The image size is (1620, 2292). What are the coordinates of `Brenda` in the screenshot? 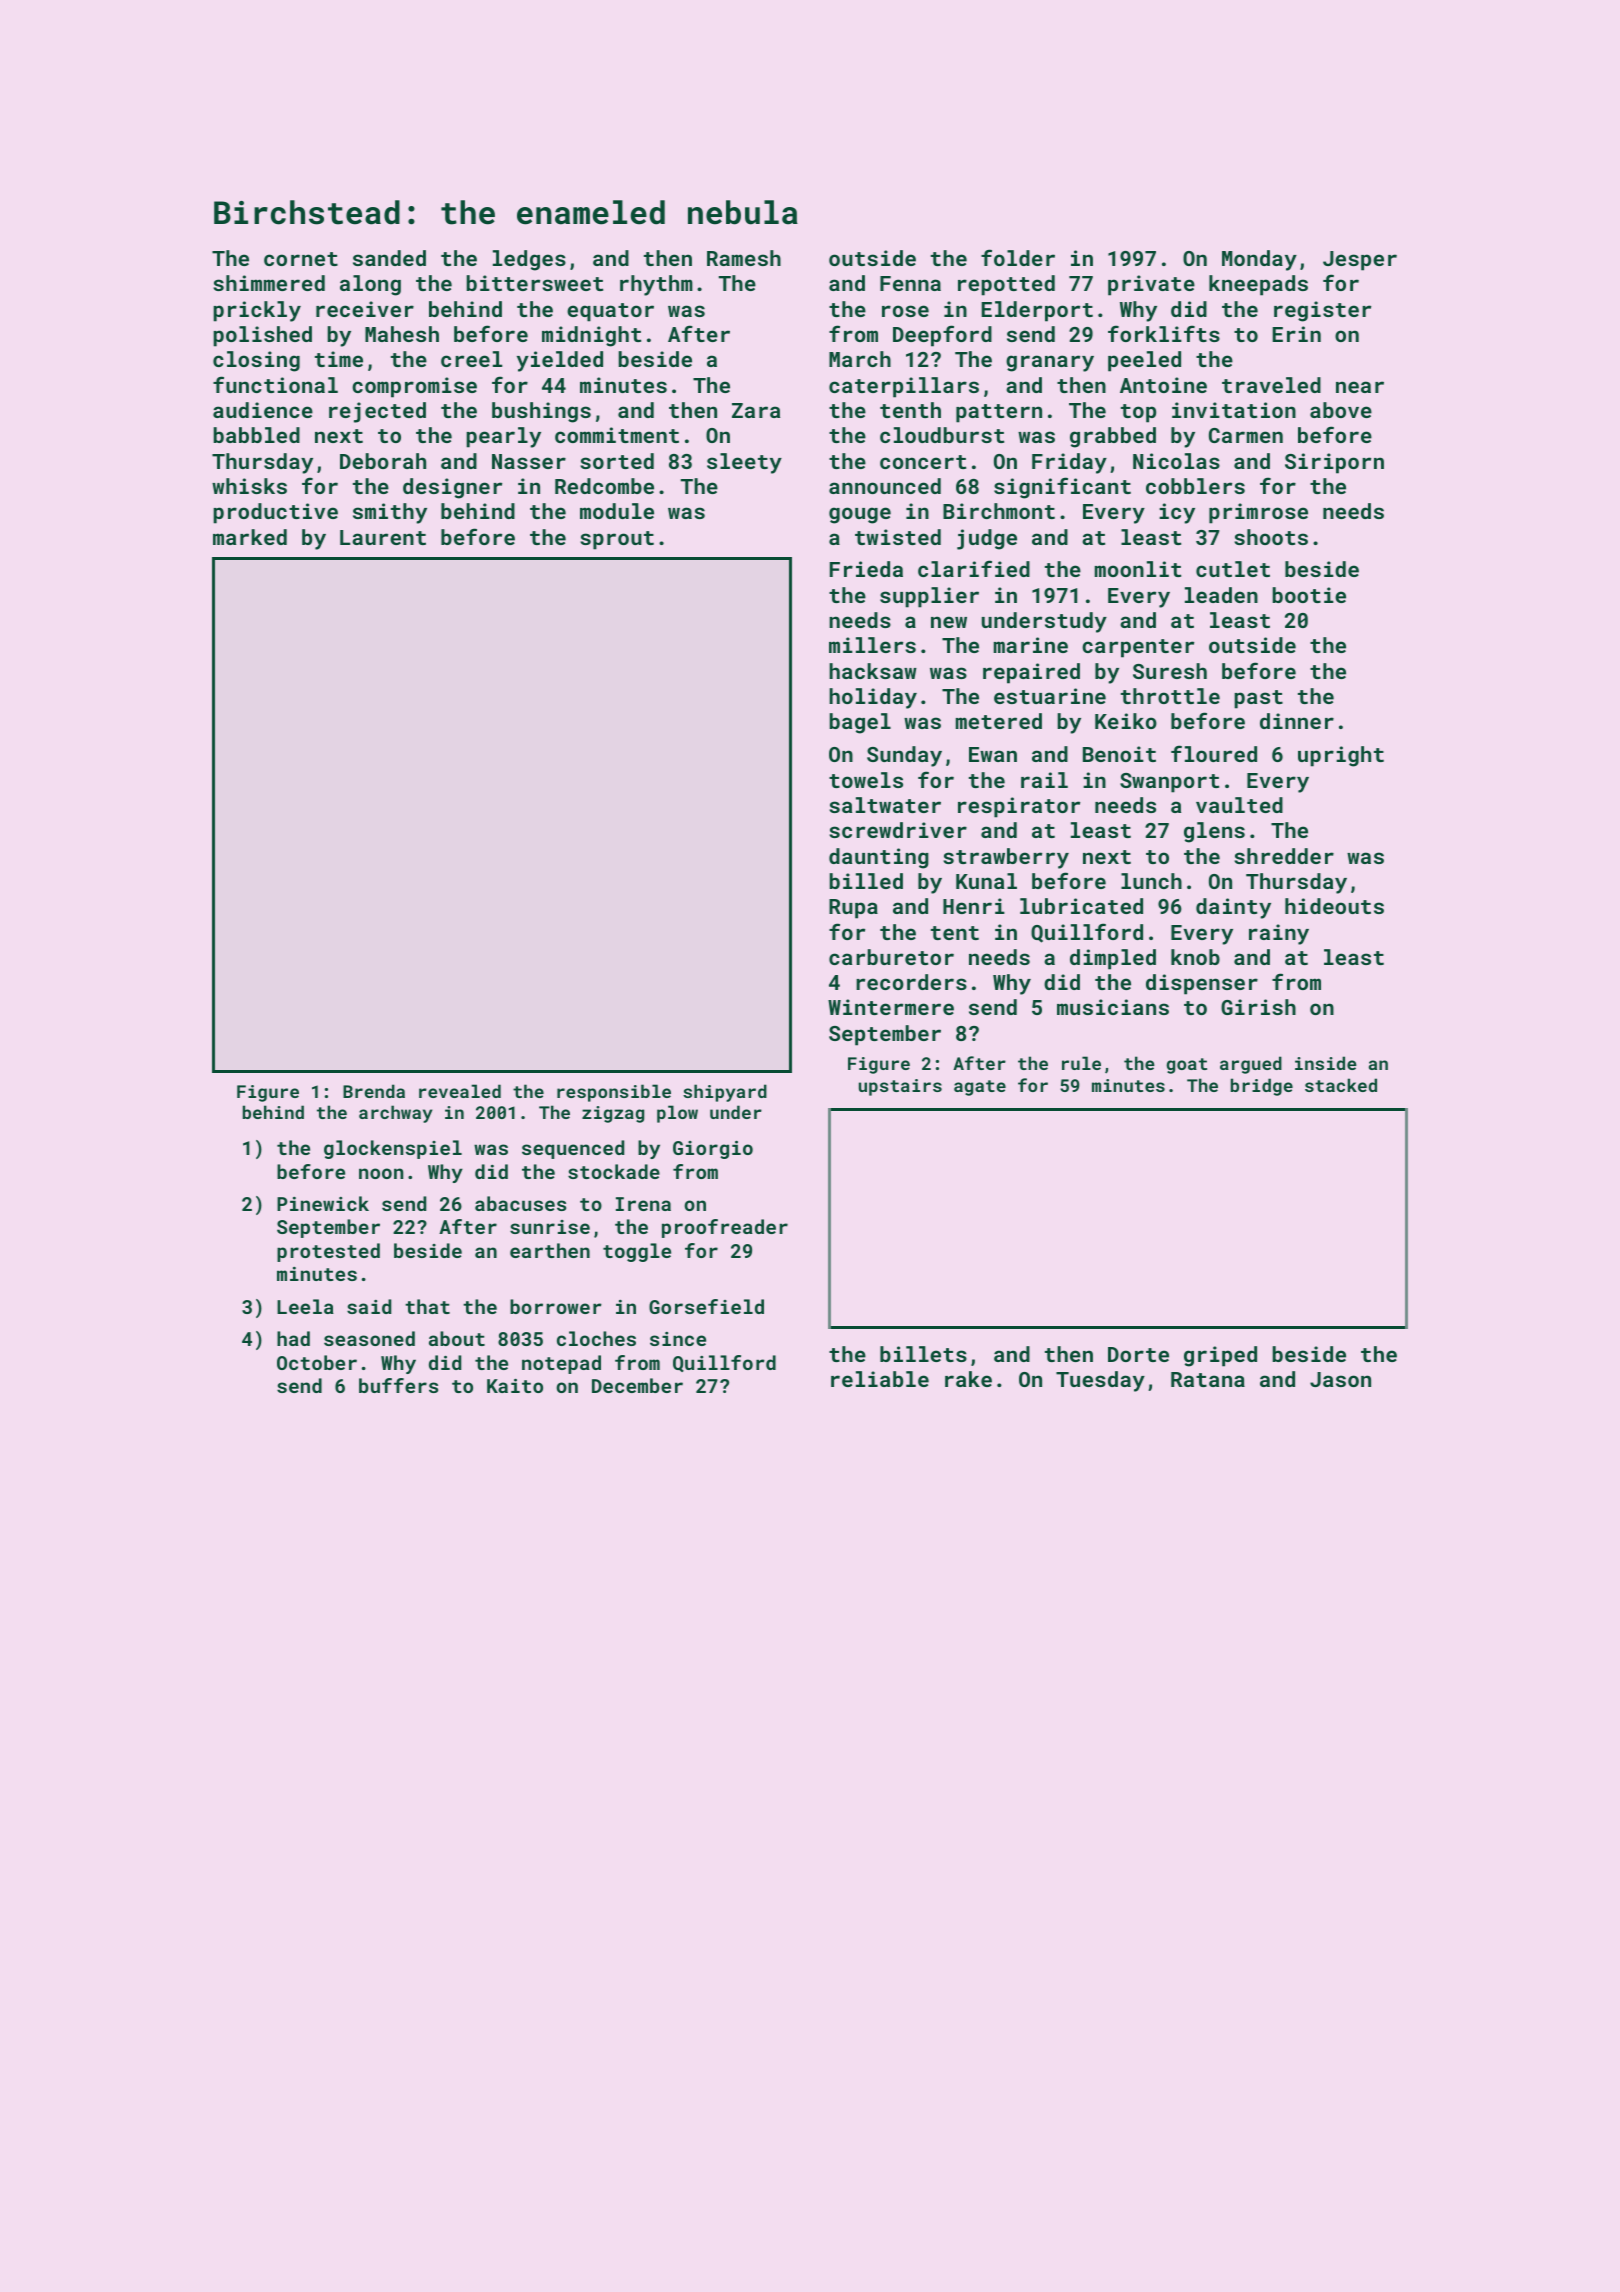 It's located at (374, 1091).
